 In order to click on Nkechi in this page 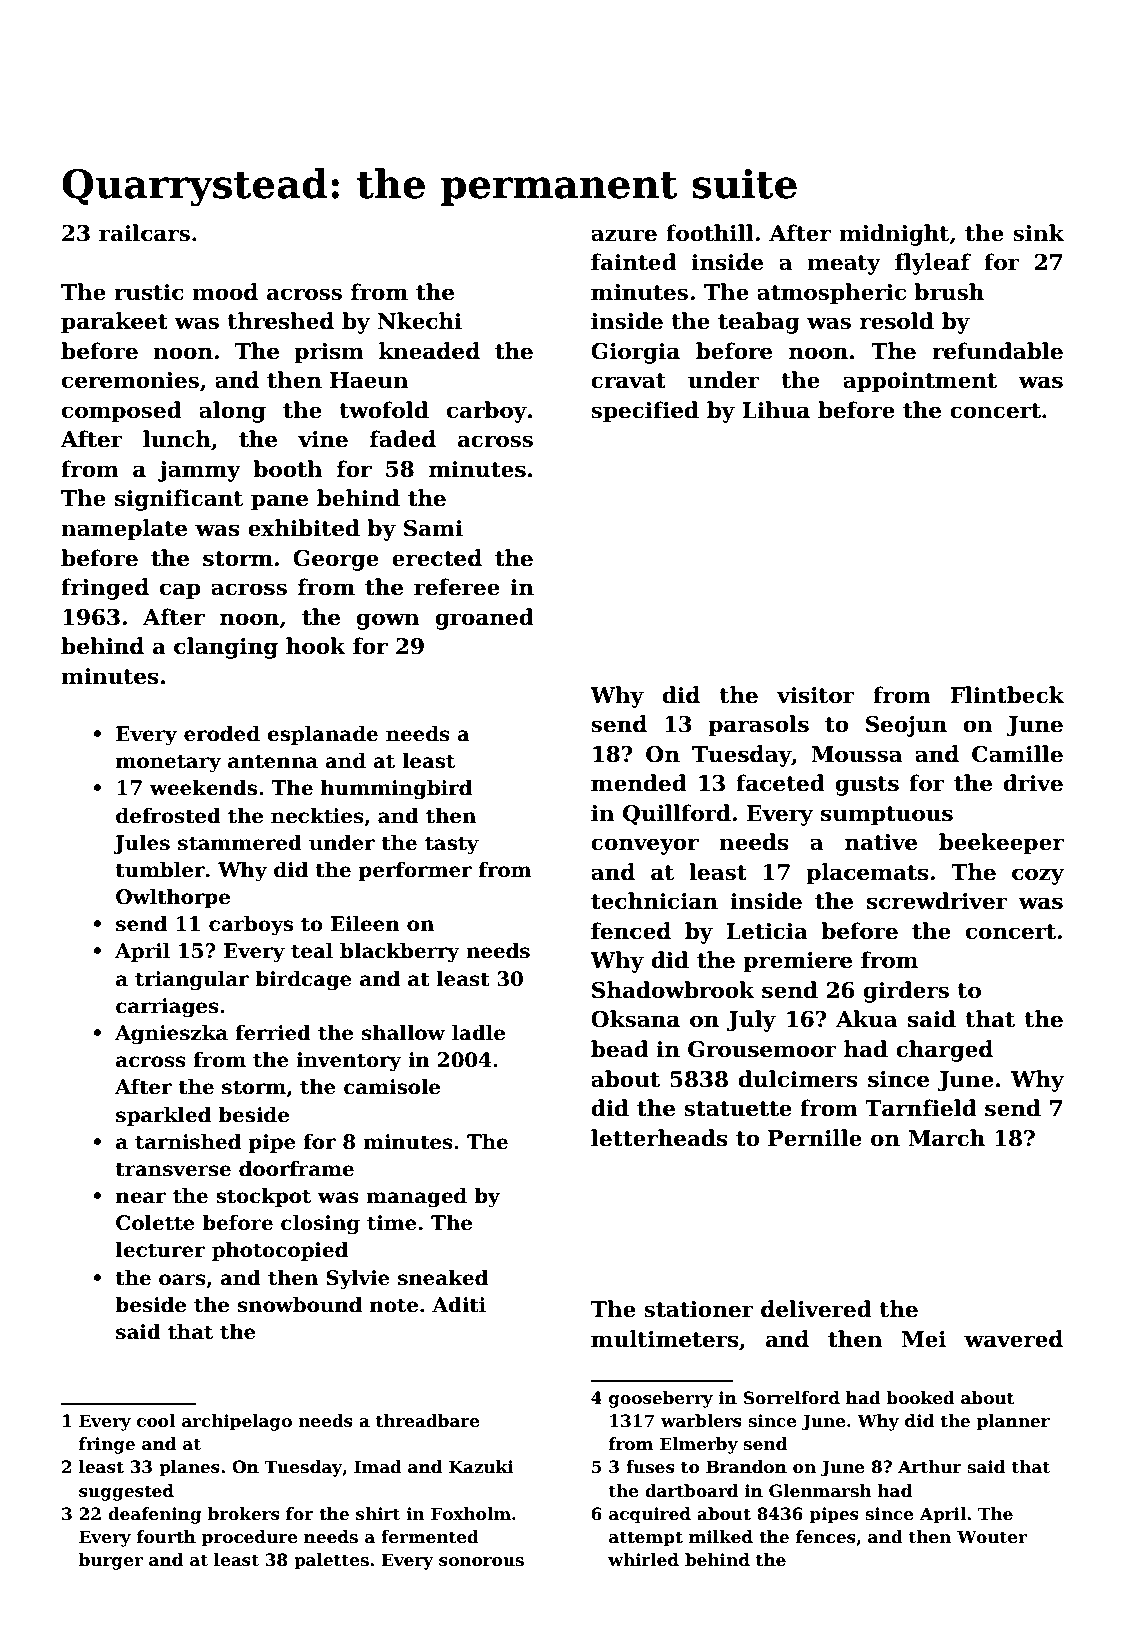, I will do `click(420, 321)`.
